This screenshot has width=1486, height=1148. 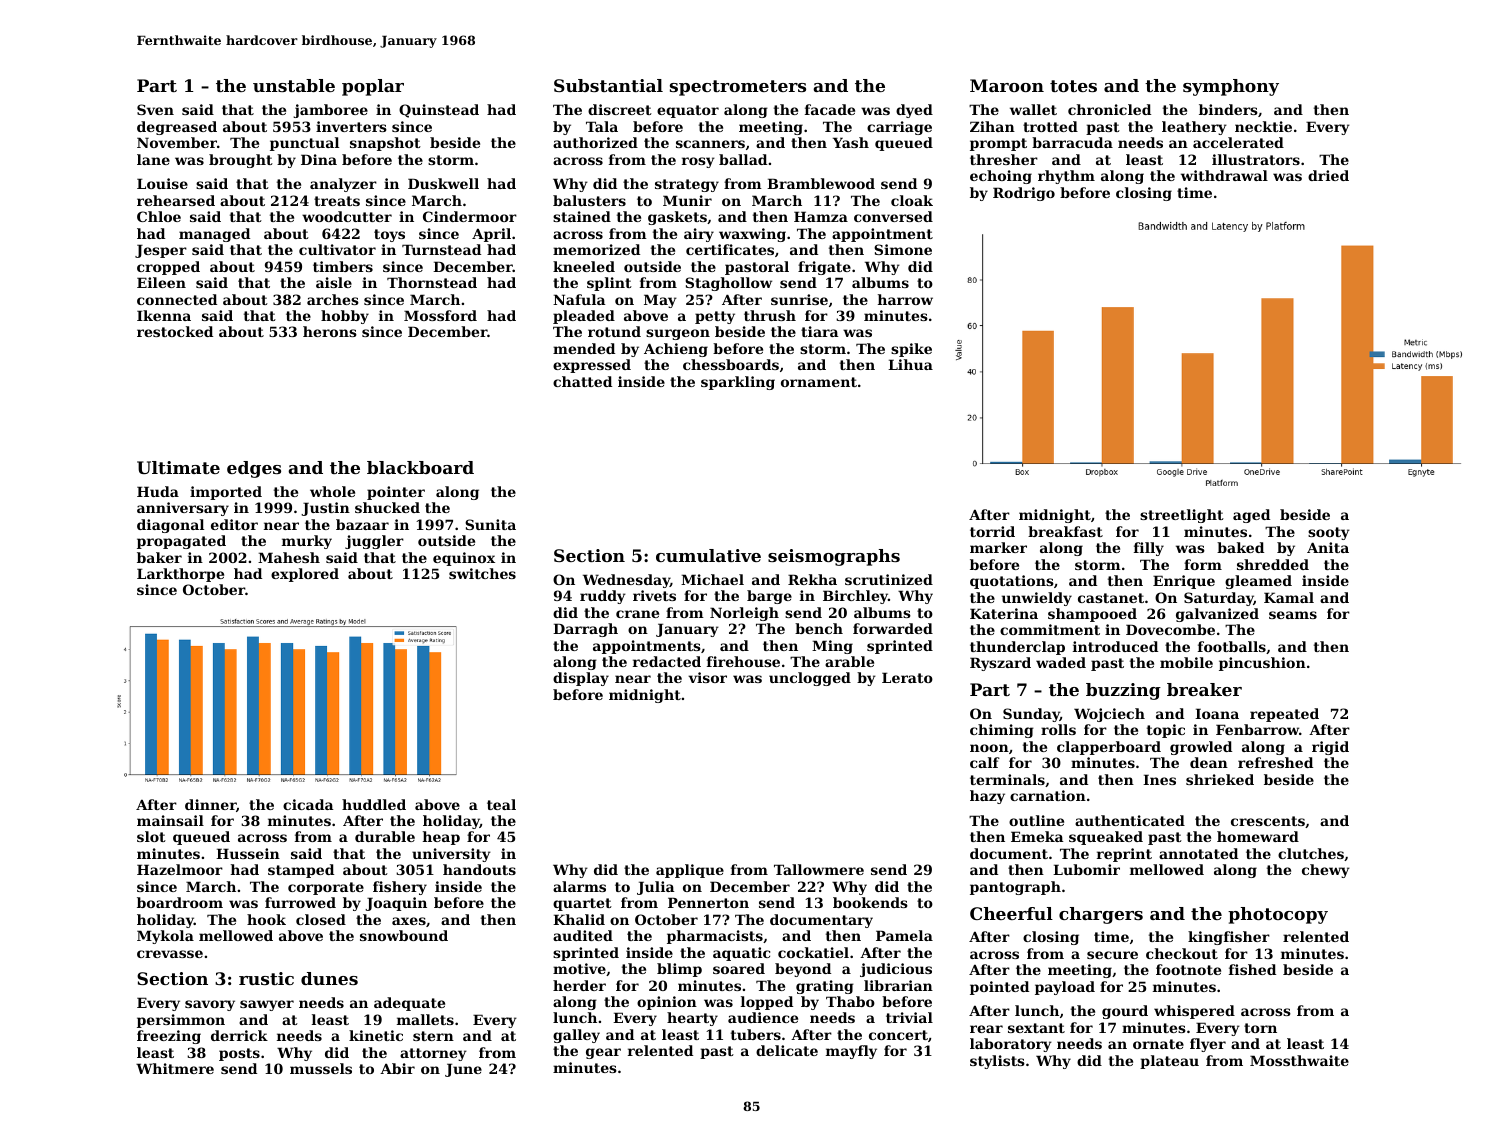 What do you see at coordinates (743, 661) in the screenshot?
I see `firehouse` at bounding box center [743, 661].
